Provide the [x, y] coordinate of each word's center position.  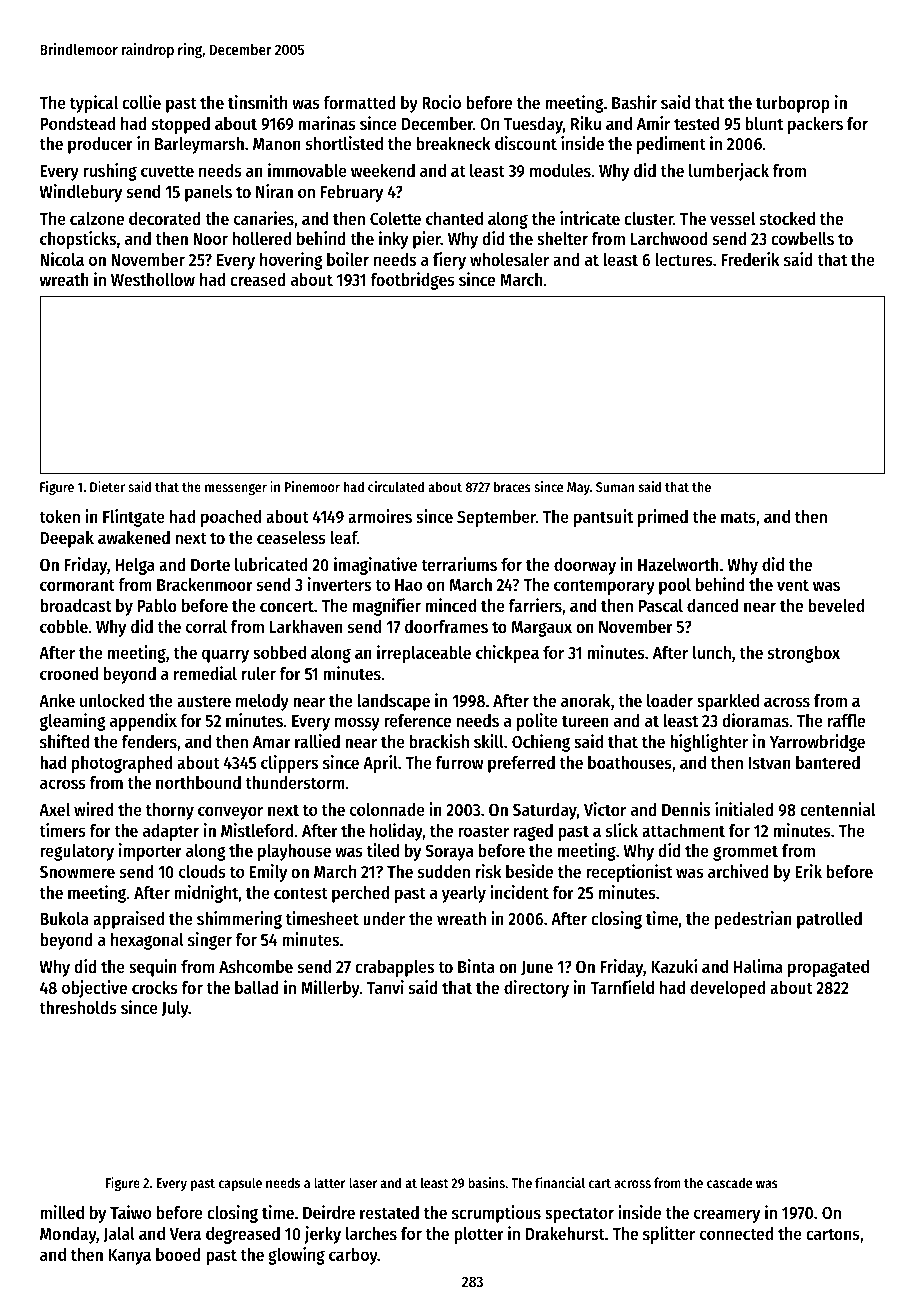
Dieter [107, 486]
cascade [729, 1182]
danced [713, 605]
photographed [122, 764]
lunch [712, 652]
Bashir [634, 102]
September [496, 518]
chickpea [507, 654]
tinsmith [257, 102]
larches [371, 1233]
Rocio [441, 102]
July [175, 1009]
